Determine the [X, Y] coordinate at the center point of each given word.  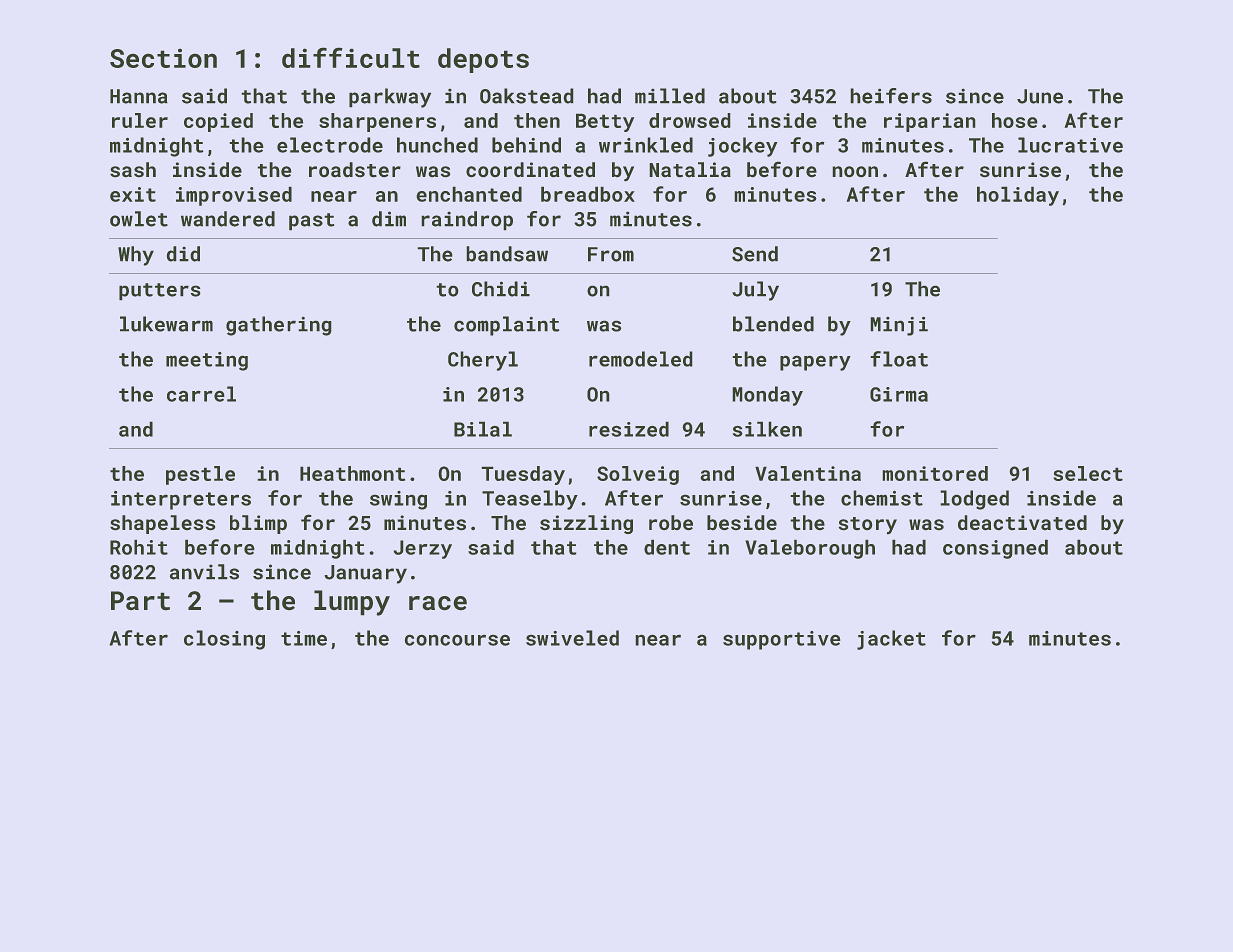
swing [398, 500]
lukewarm [166, 324]
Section [163, 58]
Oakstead [526, 96]
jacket [891, 640]
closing [224, 640]
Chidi [501, 289]
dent [667, 547]
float [899, 359]
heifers [891, 96]
